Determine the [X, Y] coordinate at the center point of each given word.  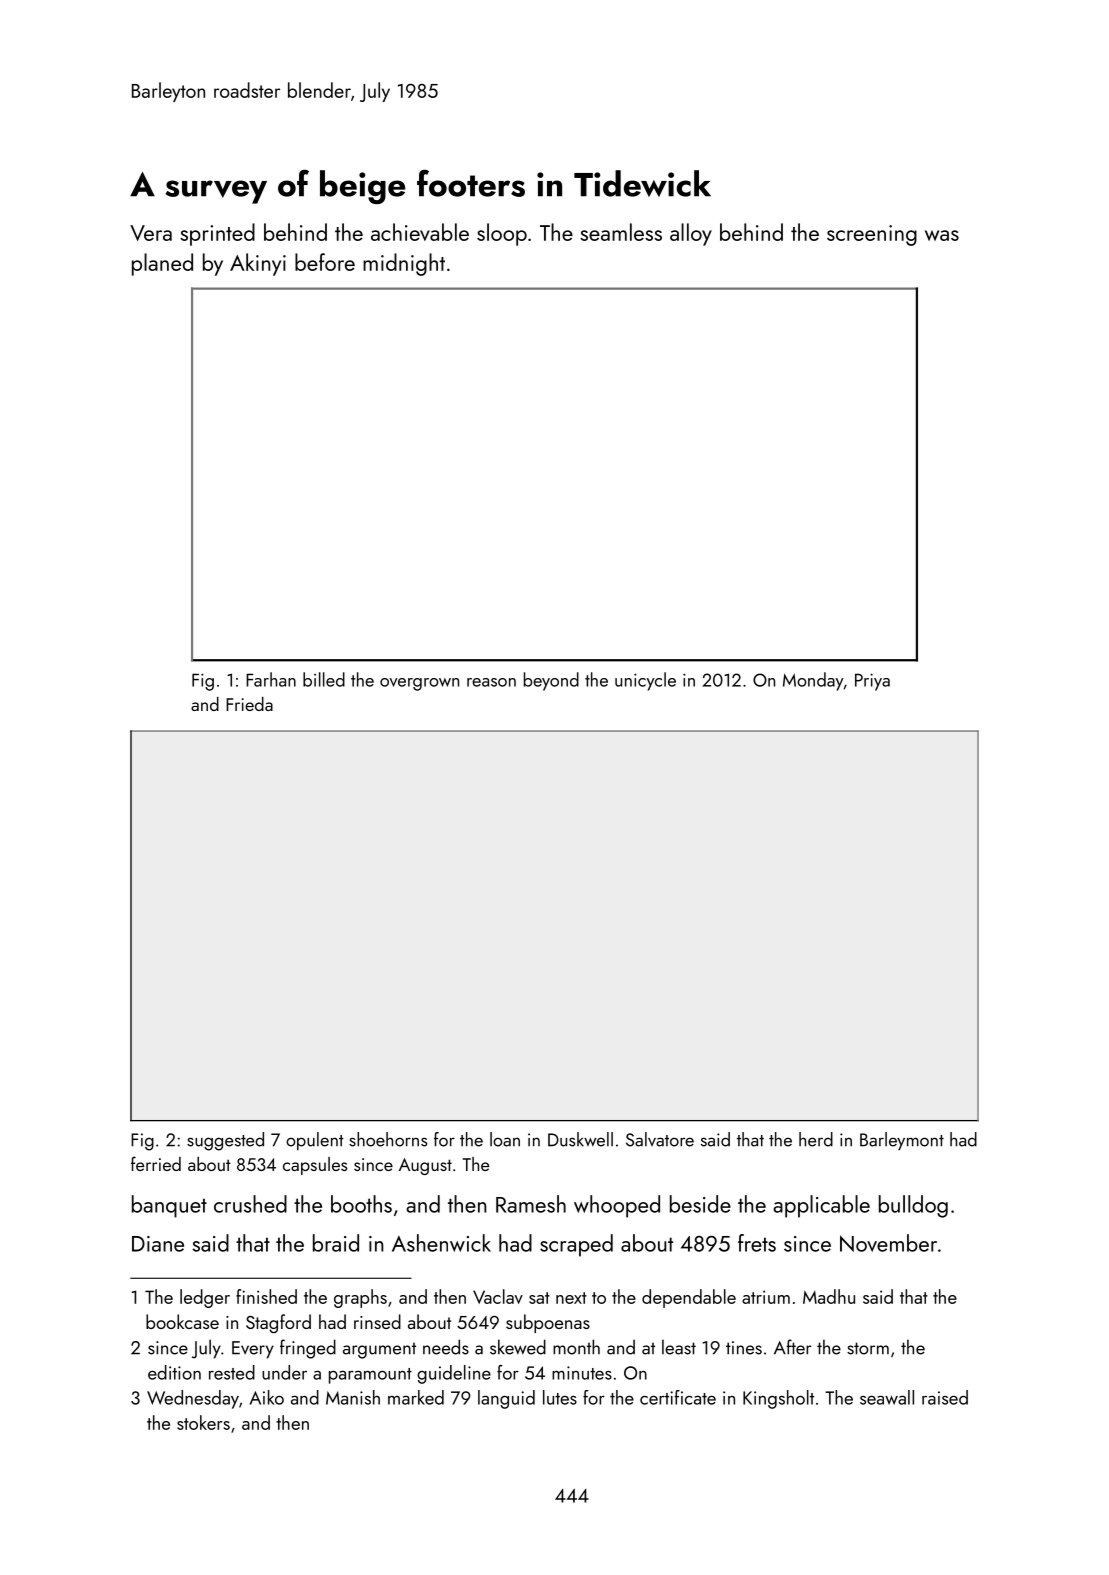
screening [872, 235]
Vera [151, 233]
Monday [813, 681]
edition [174, 1372]
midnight [404, 264]
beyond [551, 681]
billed [324, 679]
